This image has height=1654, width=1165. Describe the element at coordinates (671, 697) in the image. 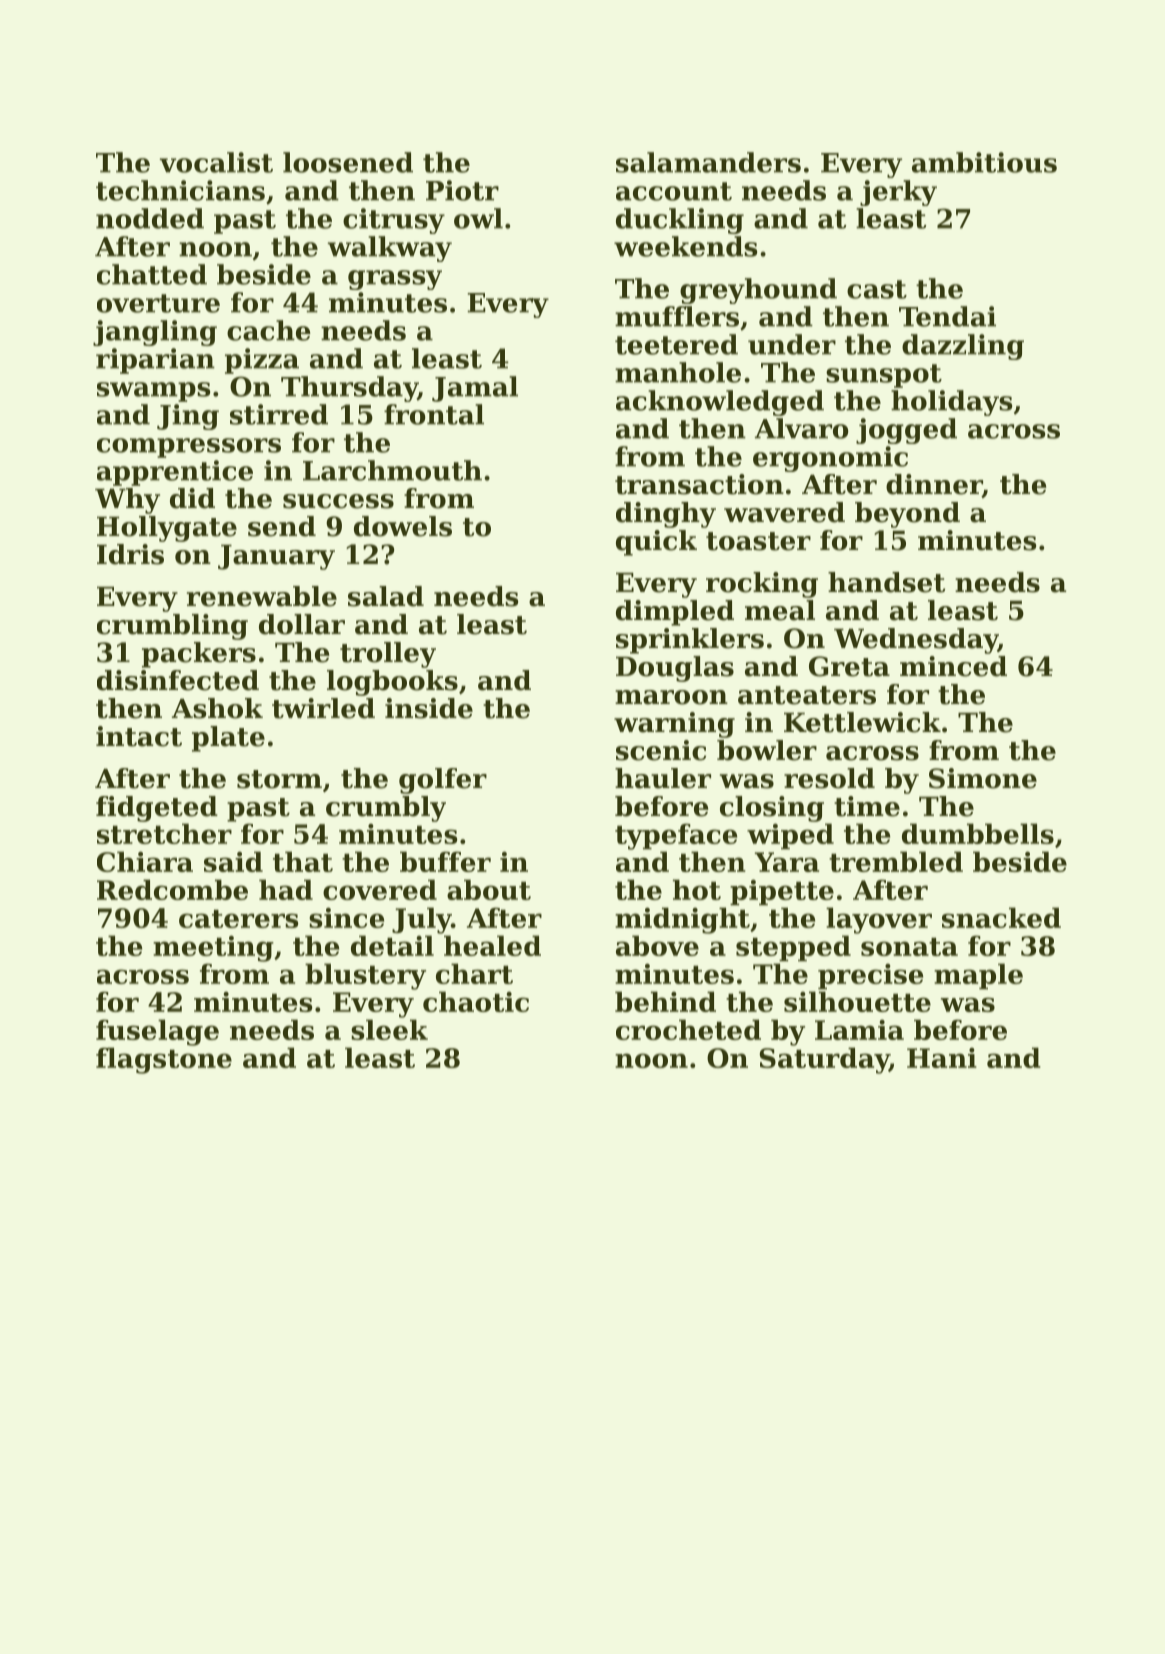

I see `maroon` at that location.
